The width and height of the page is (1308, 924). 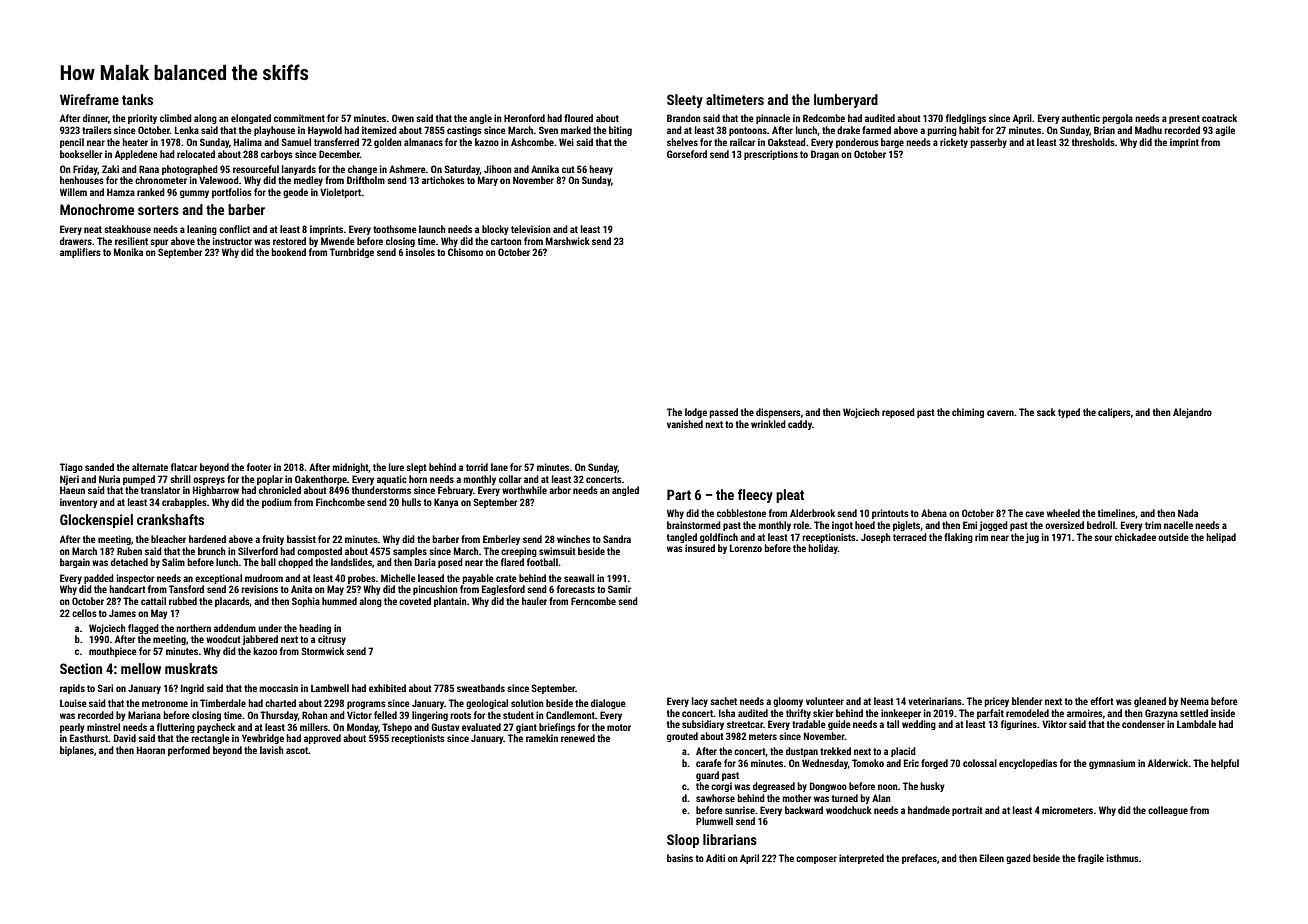 I want to click on flaking, so click(x=958, y=538).
